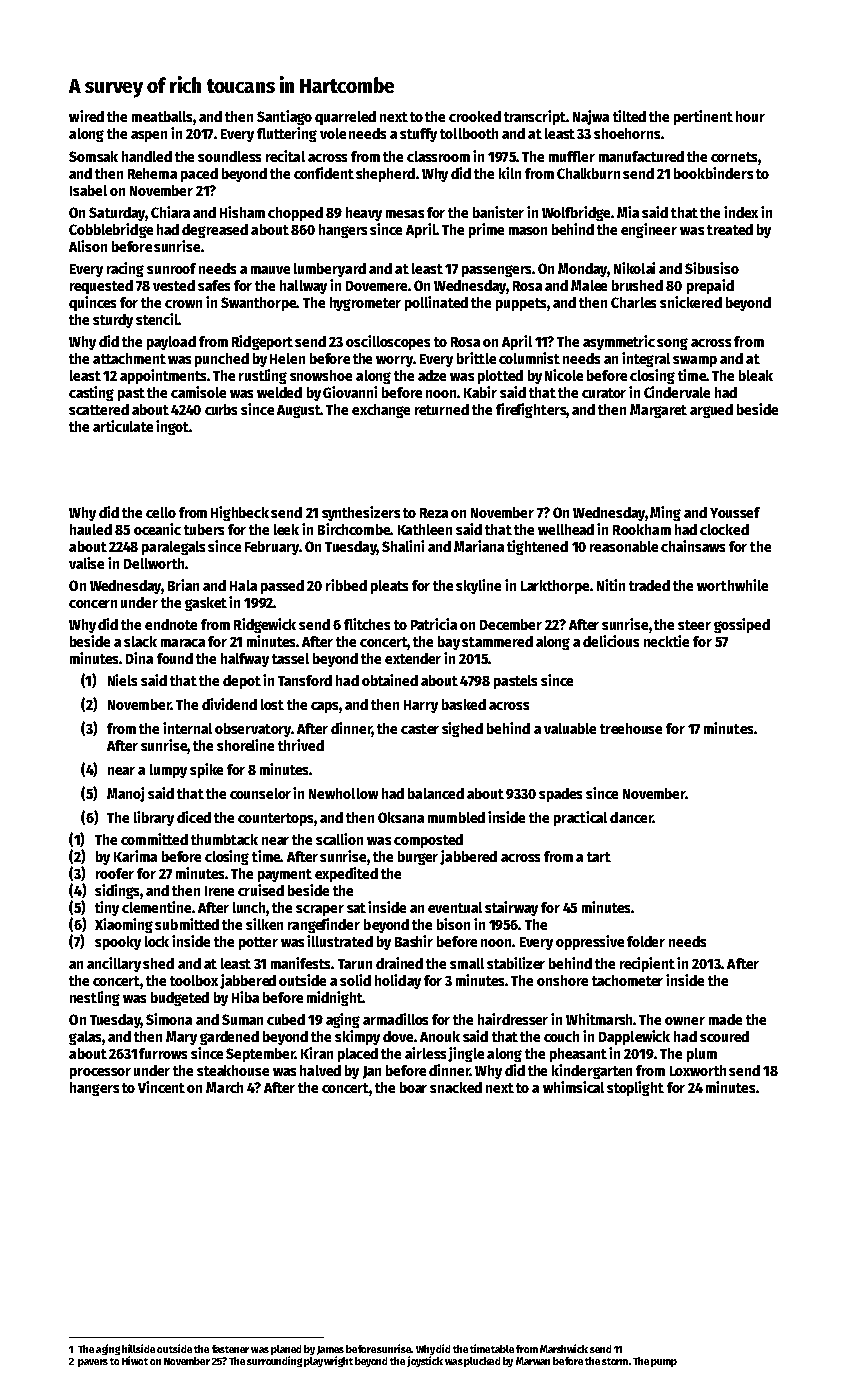 The width and height of the screenshot is (849, 1400). Describe the element at coordinates (224, 1087) in the screenshot. I see `March` at that location.
